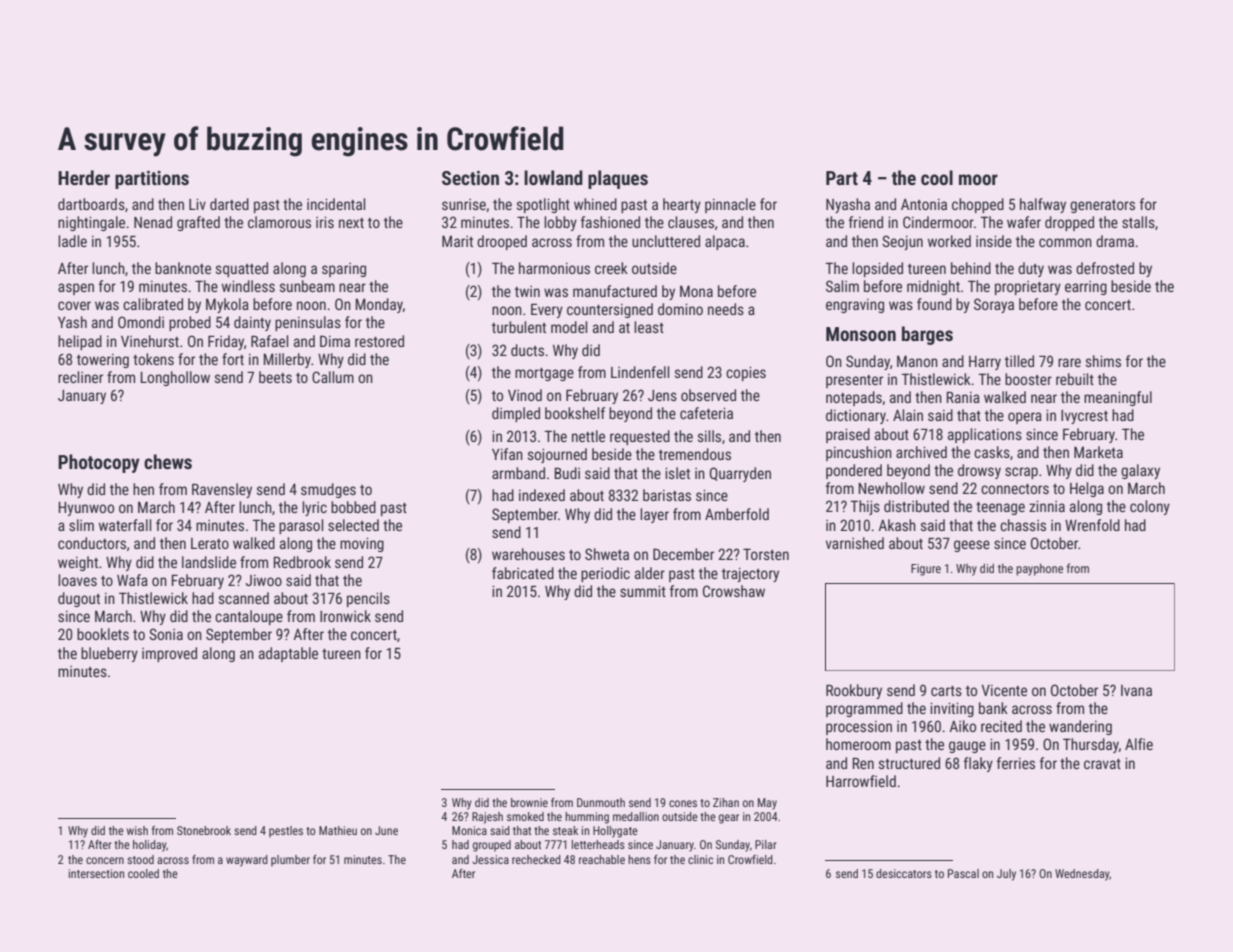  What do you see at coordinates (1138, 222) in the page?
I see `stalls` at bounding box center [1138, 222].
